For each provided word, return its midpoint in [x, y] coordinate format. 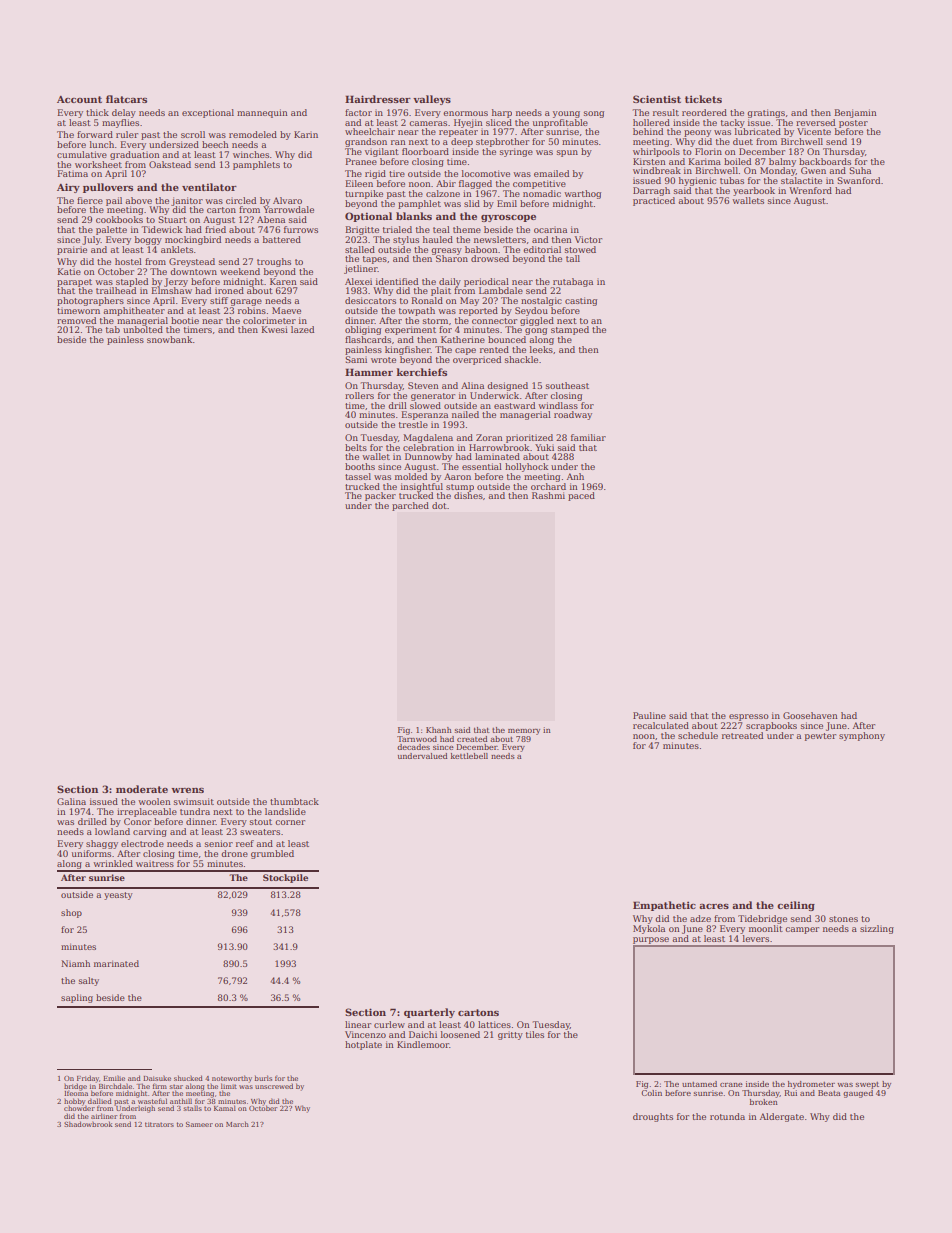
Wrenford [810, 190]
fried [215, 229]
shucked [188, 1078]
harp [502, 113]
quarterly [429, 1013]
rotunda [727, 1116]
